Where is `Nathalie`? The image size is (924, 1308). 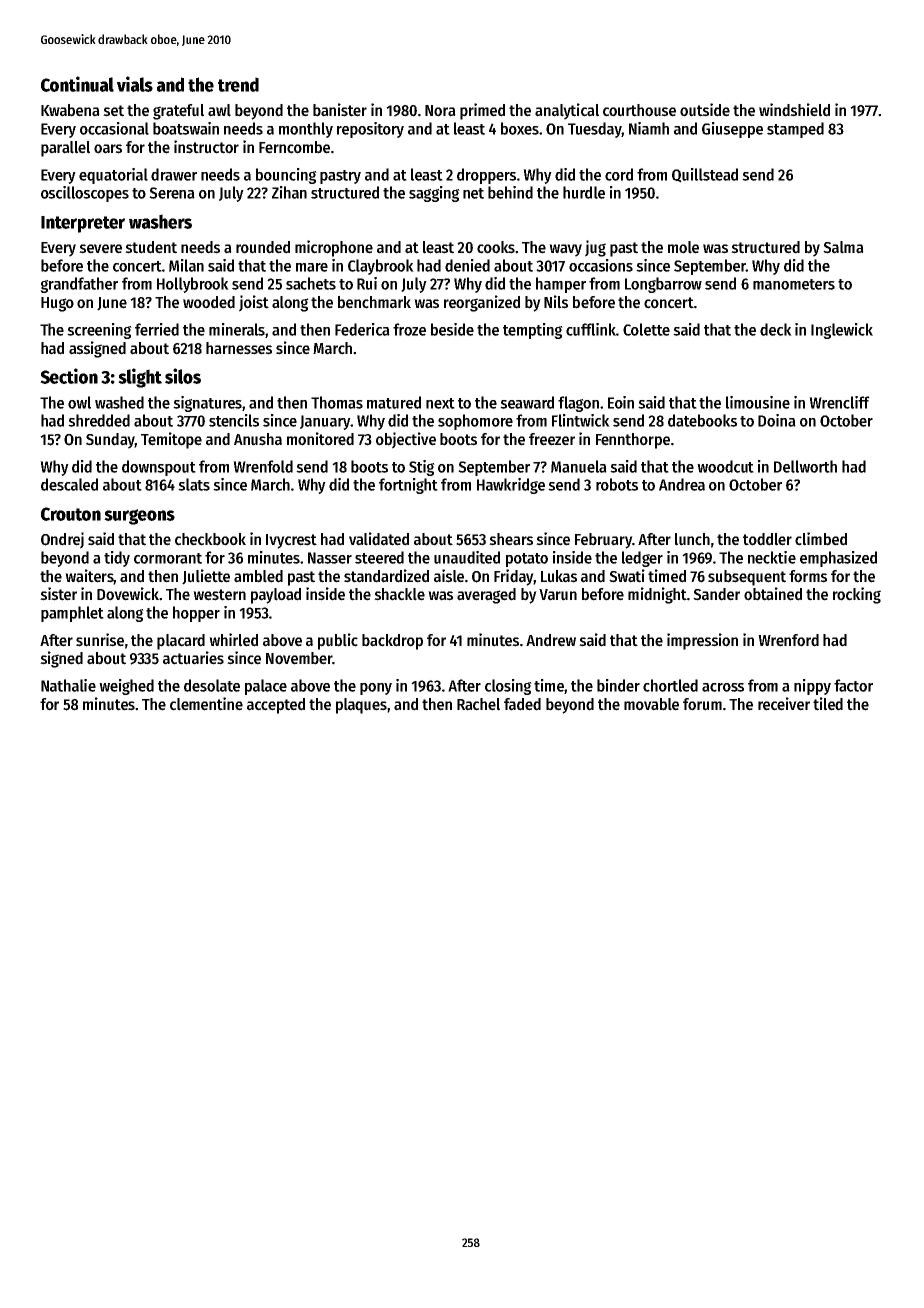
Nathalie is located at coordinates (68, 685).
